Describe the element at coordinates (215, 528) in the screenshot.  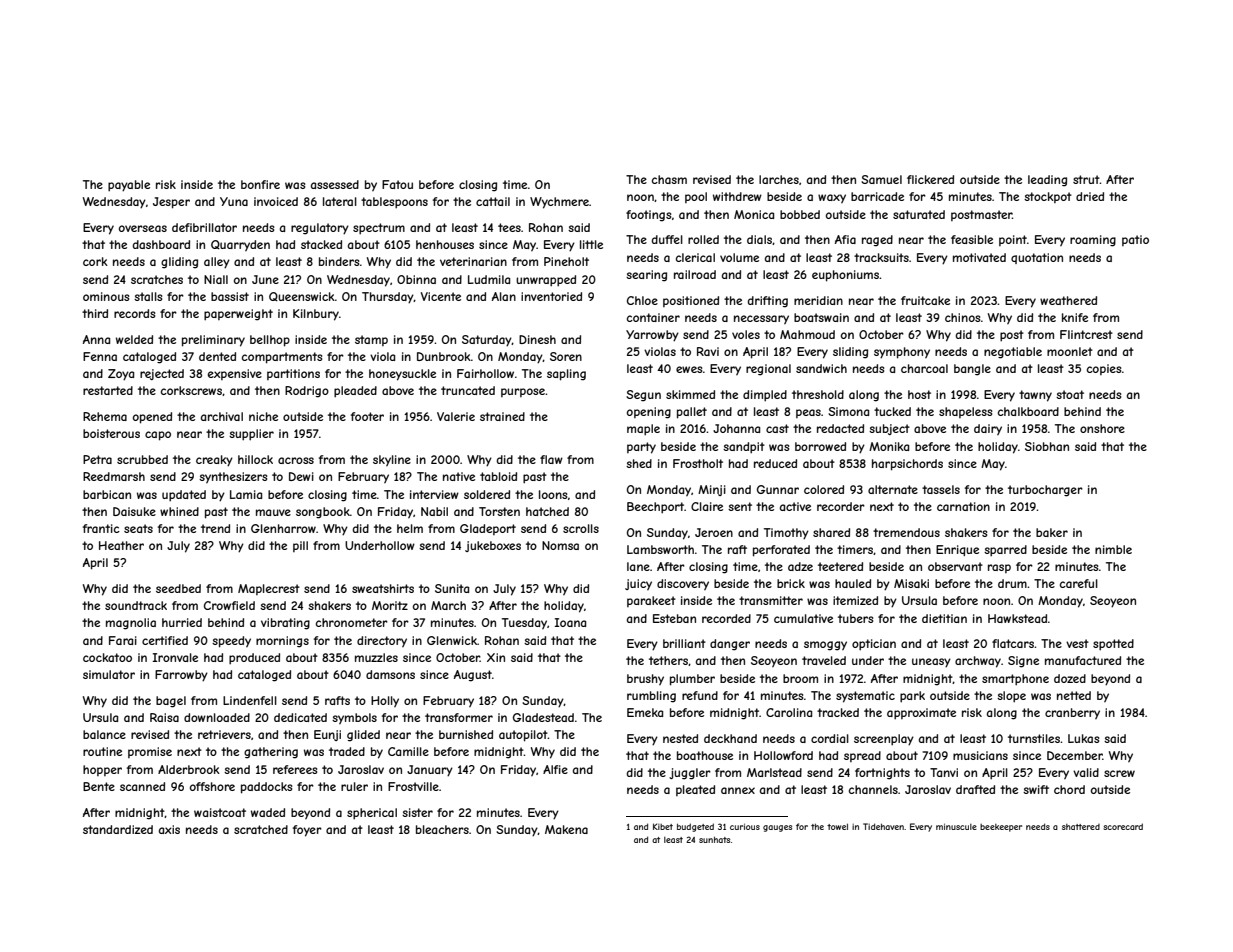
I see `trend` at that location.
